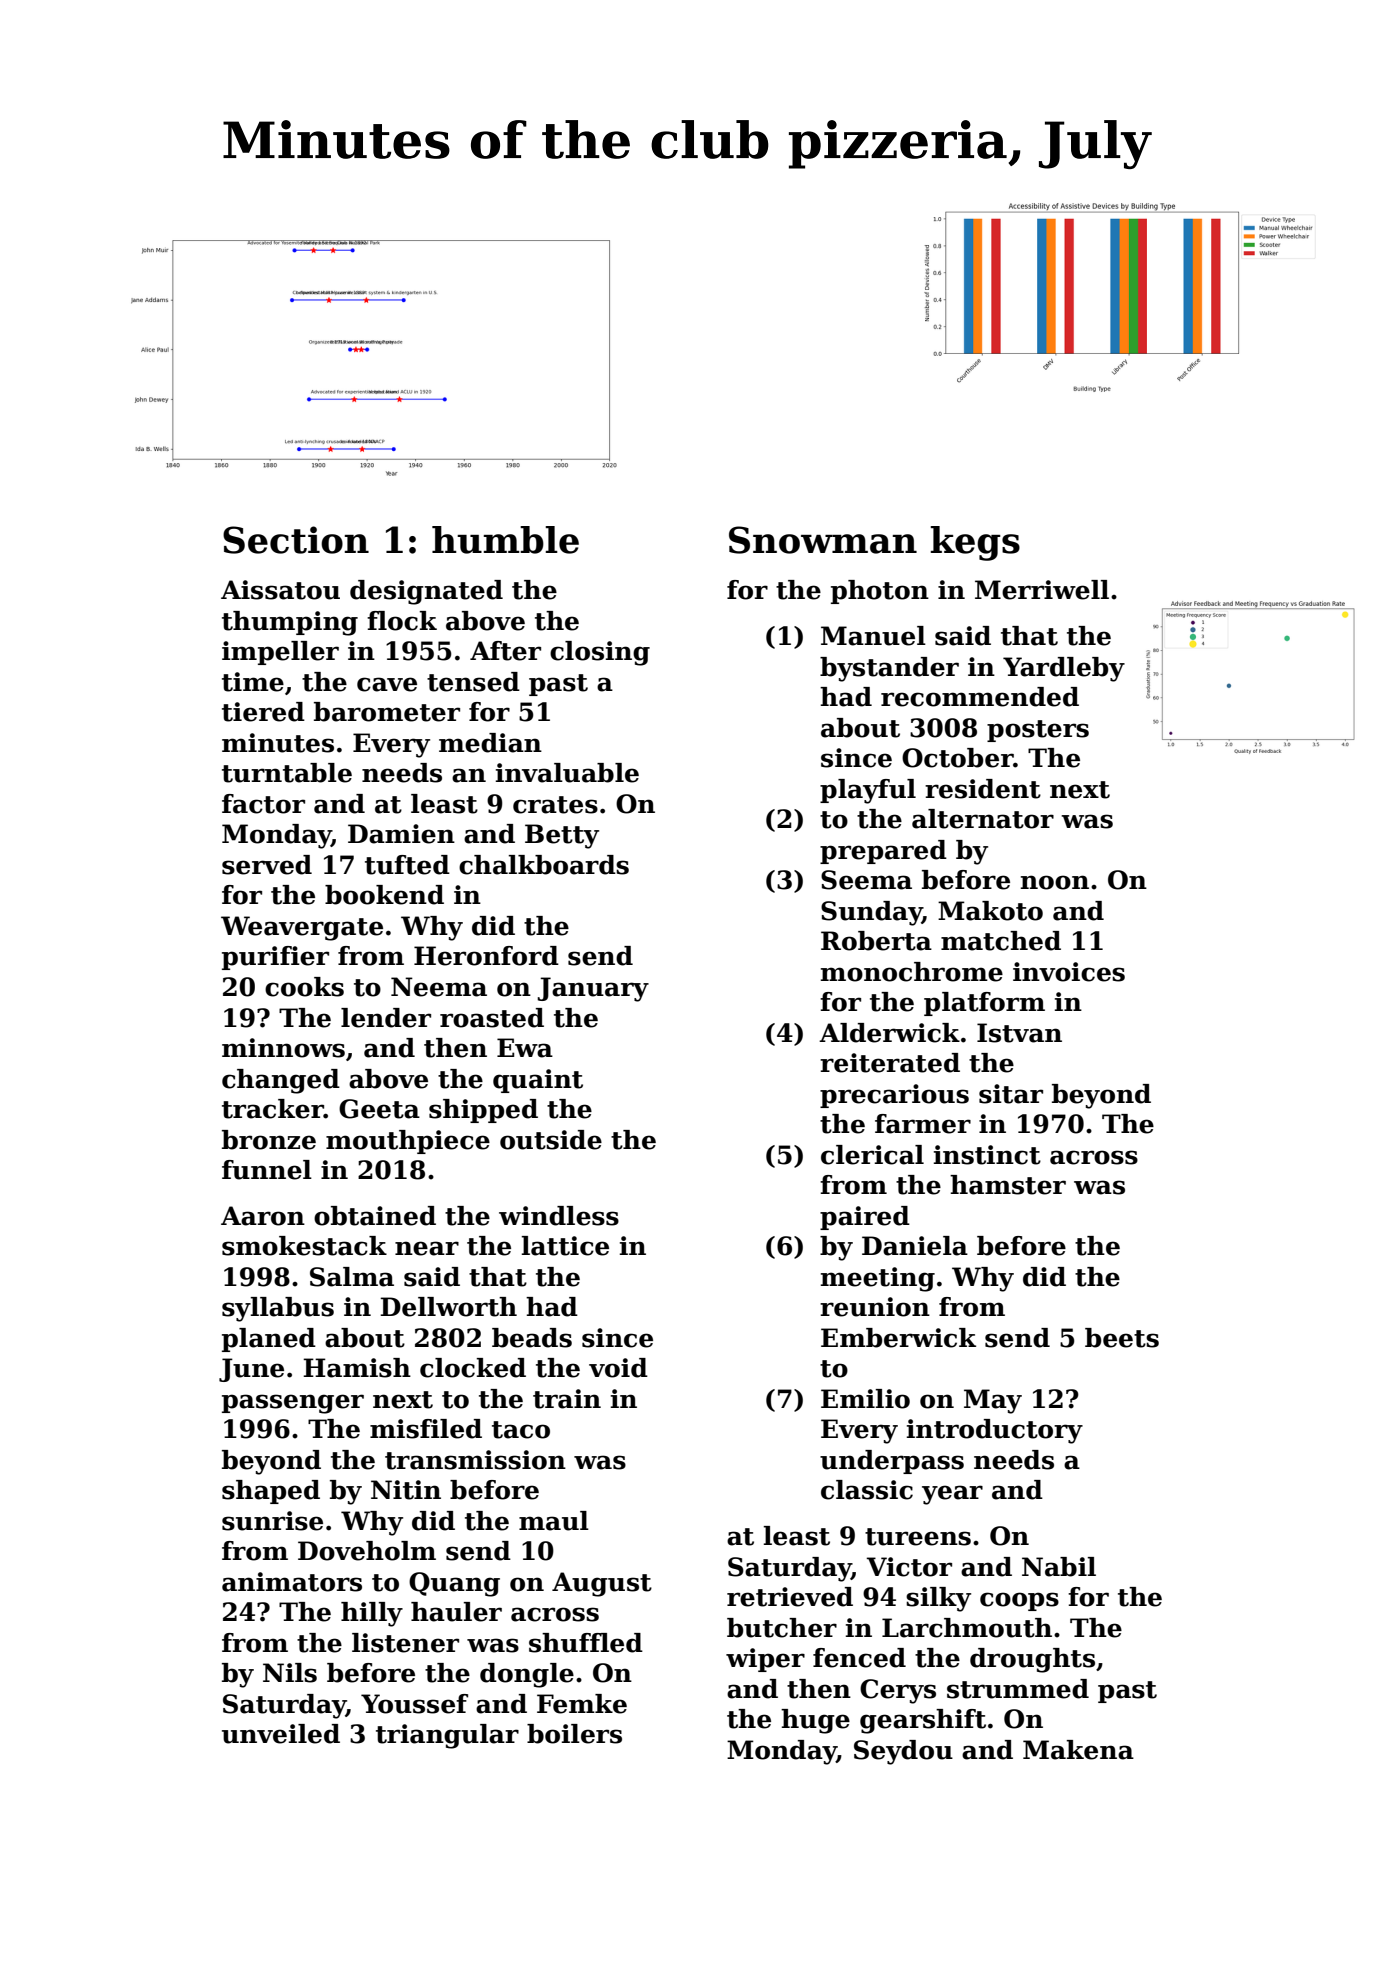 The image size is (1386, 1969). Describe the element at coordinates (505, 540) in the screenshot. I see `humble` at that location.
